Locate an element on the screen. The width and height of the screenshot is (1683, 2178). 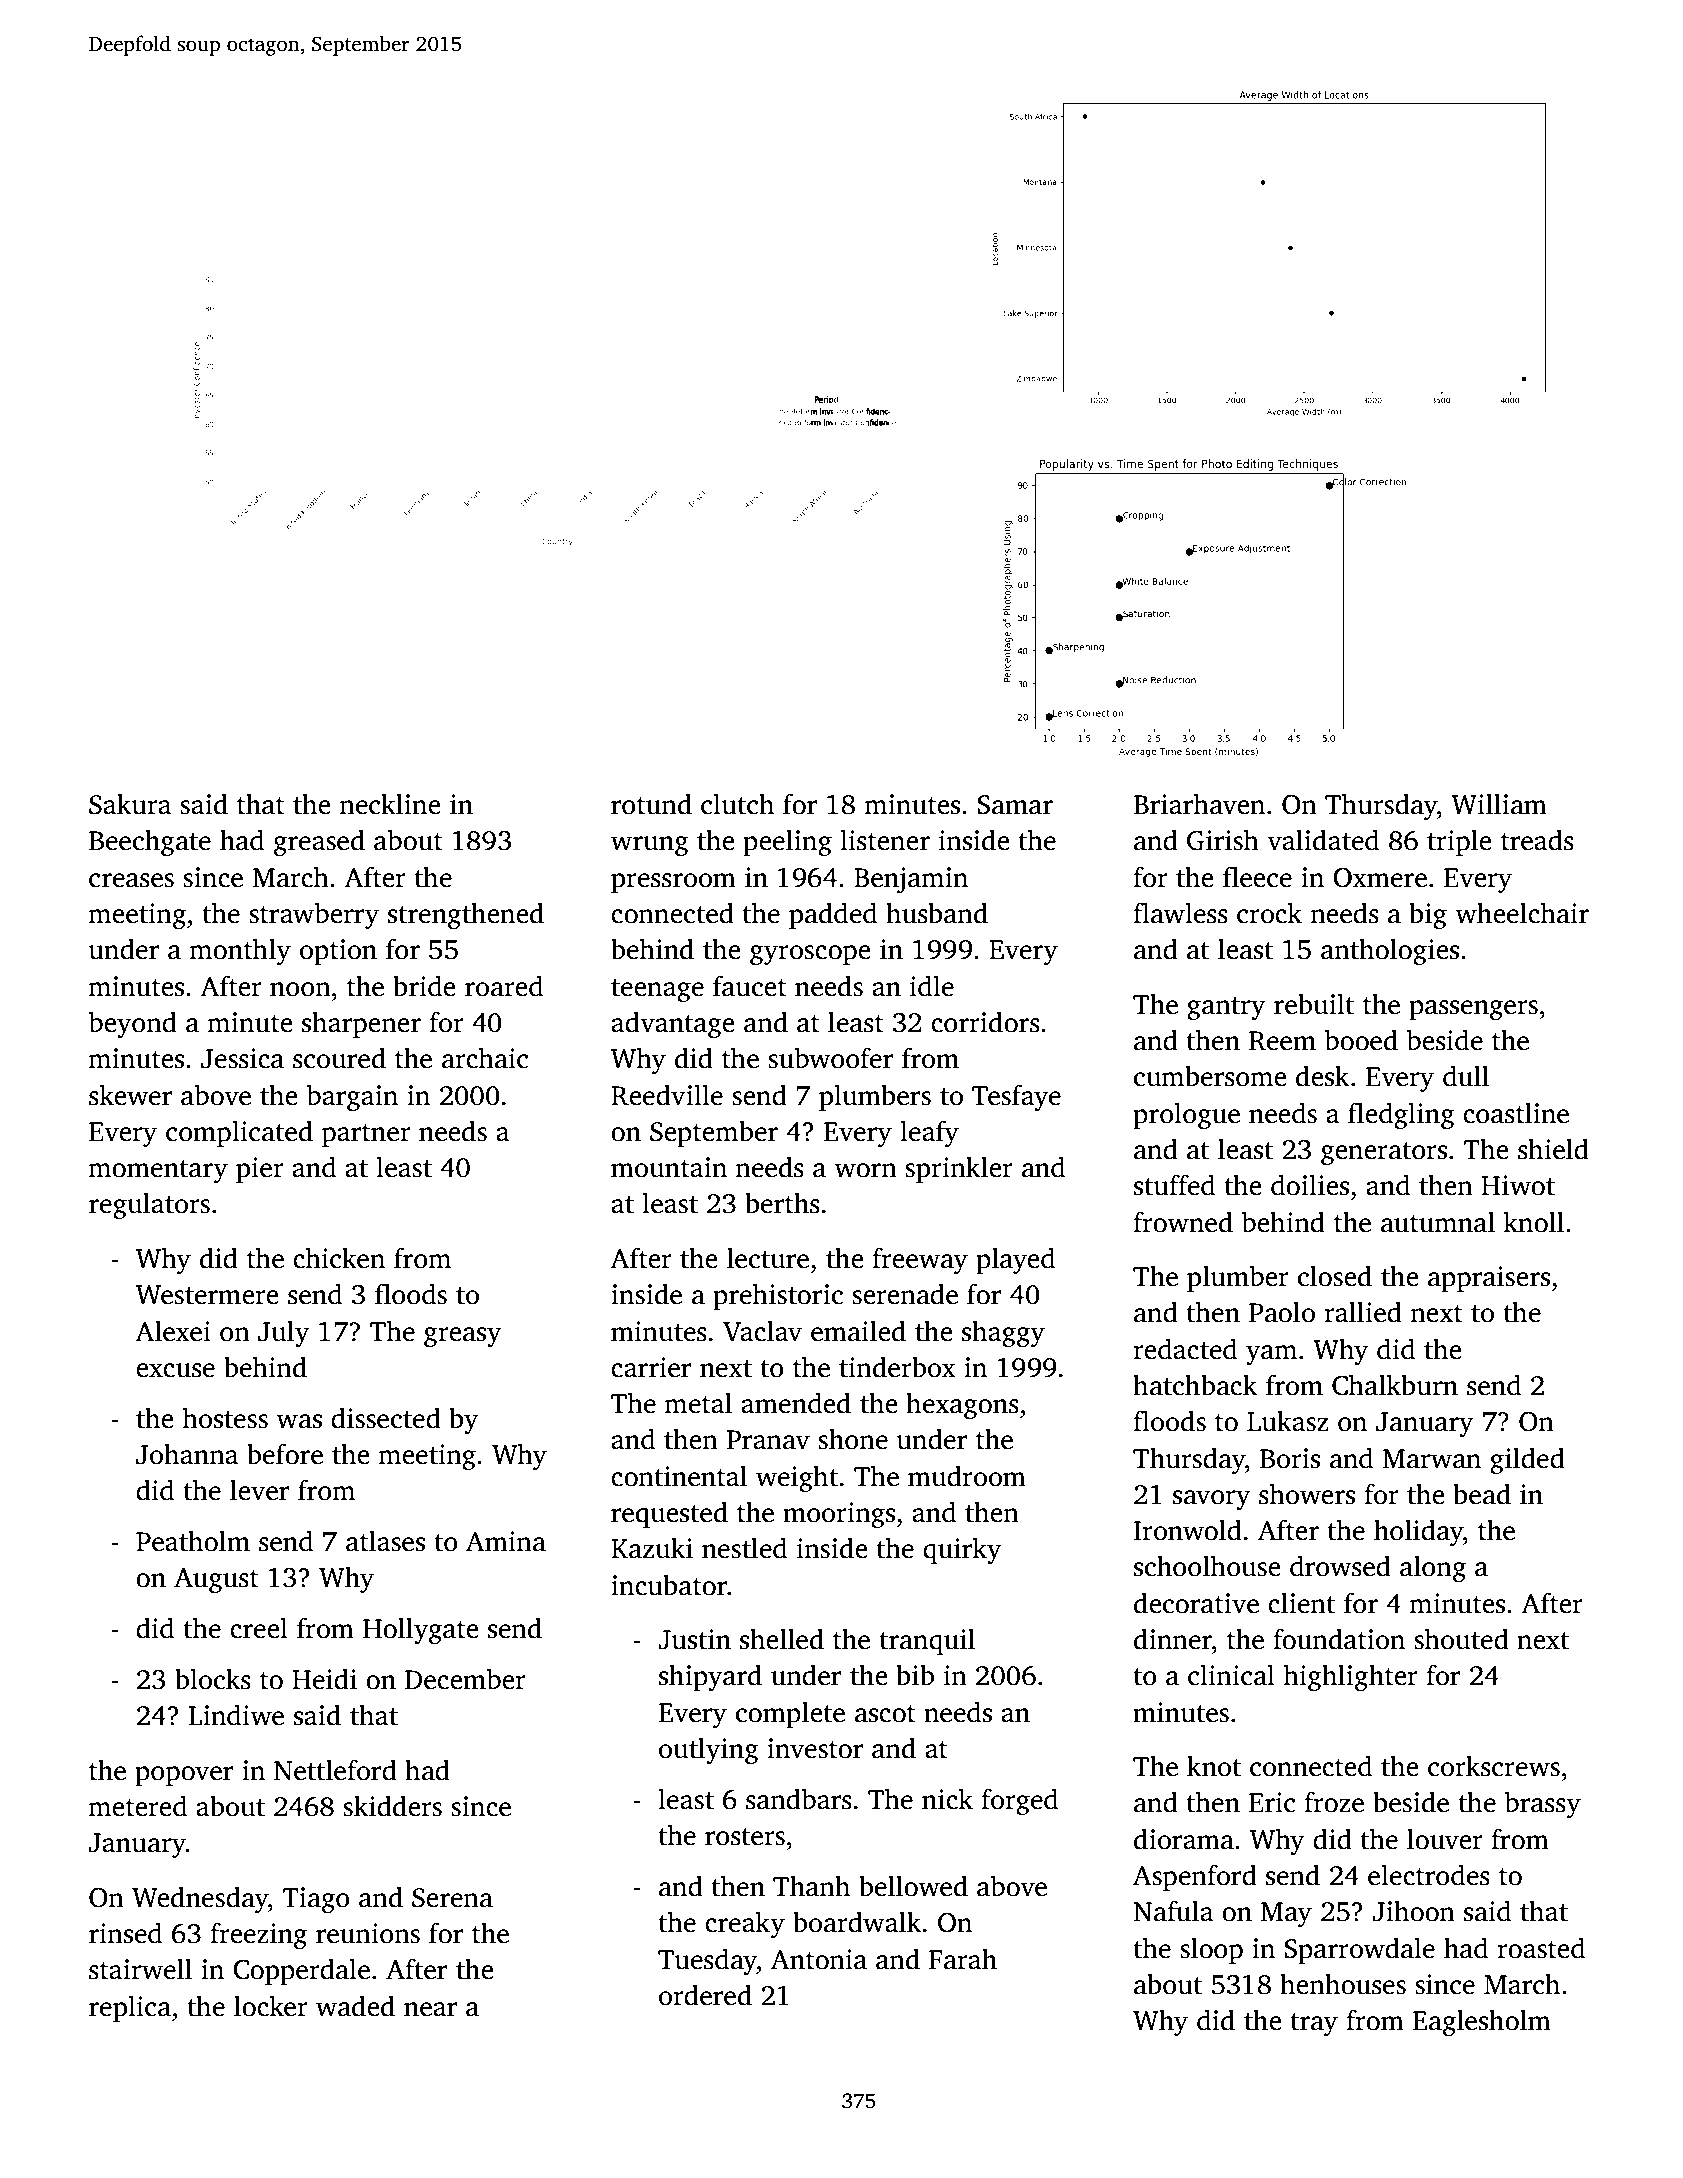
bead is located at coordinates (1482, 1494).
